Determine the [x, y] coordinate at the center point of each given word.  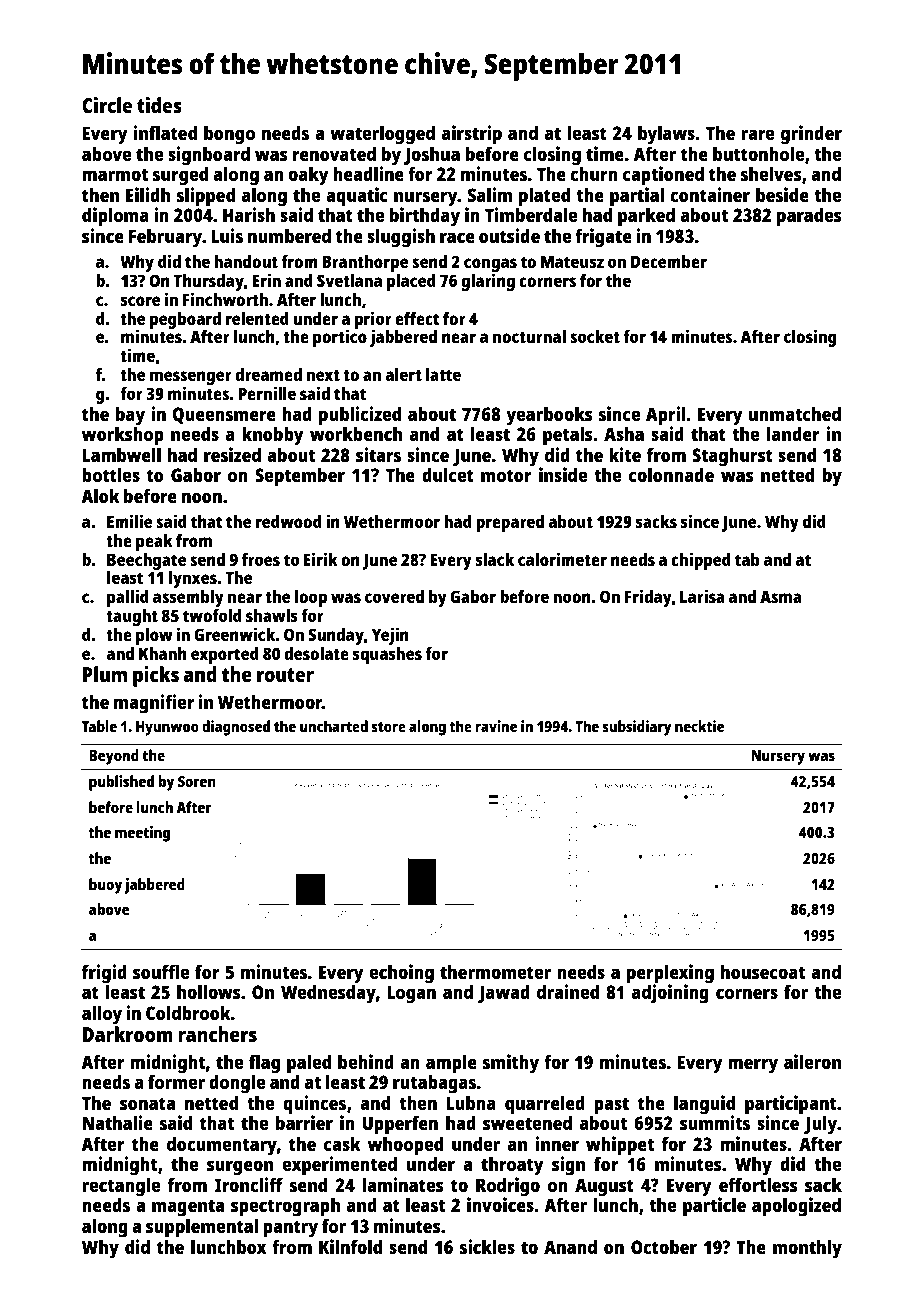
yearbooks [549, 416]
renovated [334, 153]
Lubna [471, 1102]
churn [594, 174]
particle [714, 1207]
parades [809, 217]
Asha [624, 434]
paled [309, 1064]
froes [261, 559]
